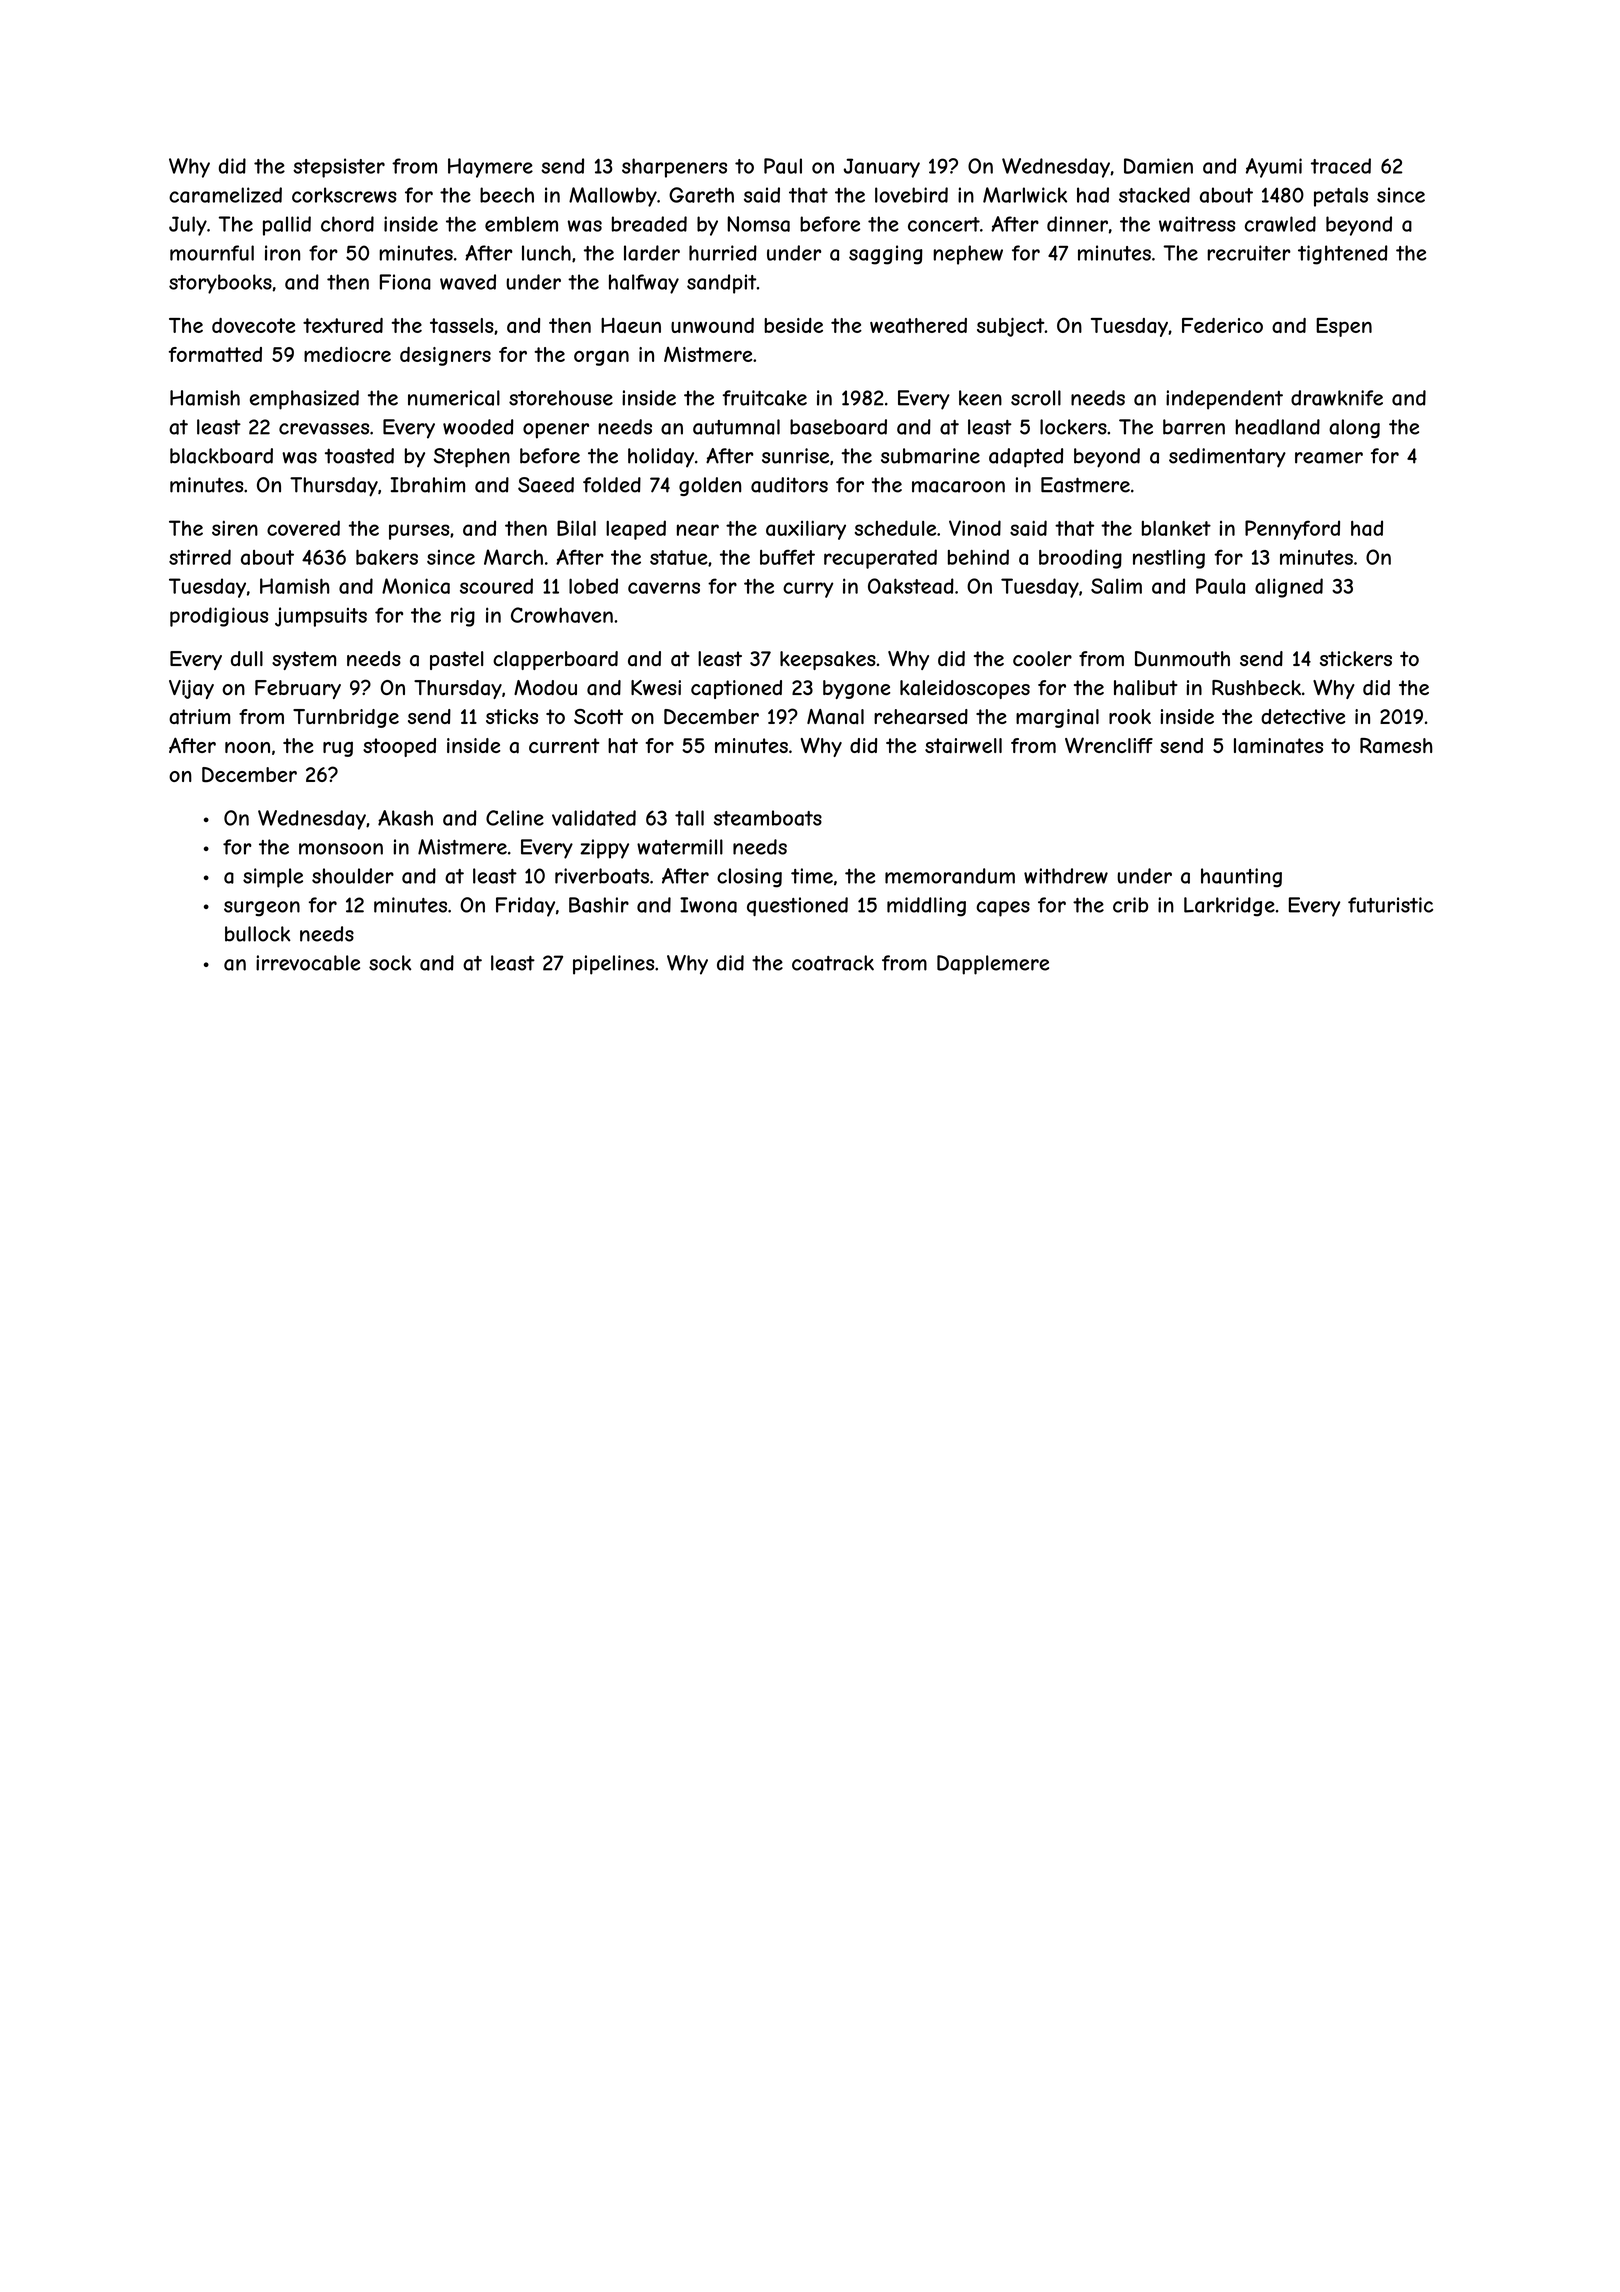 This screenshot has width=1620, height=2292. I want to click on coatrack, so click(833, 963).
